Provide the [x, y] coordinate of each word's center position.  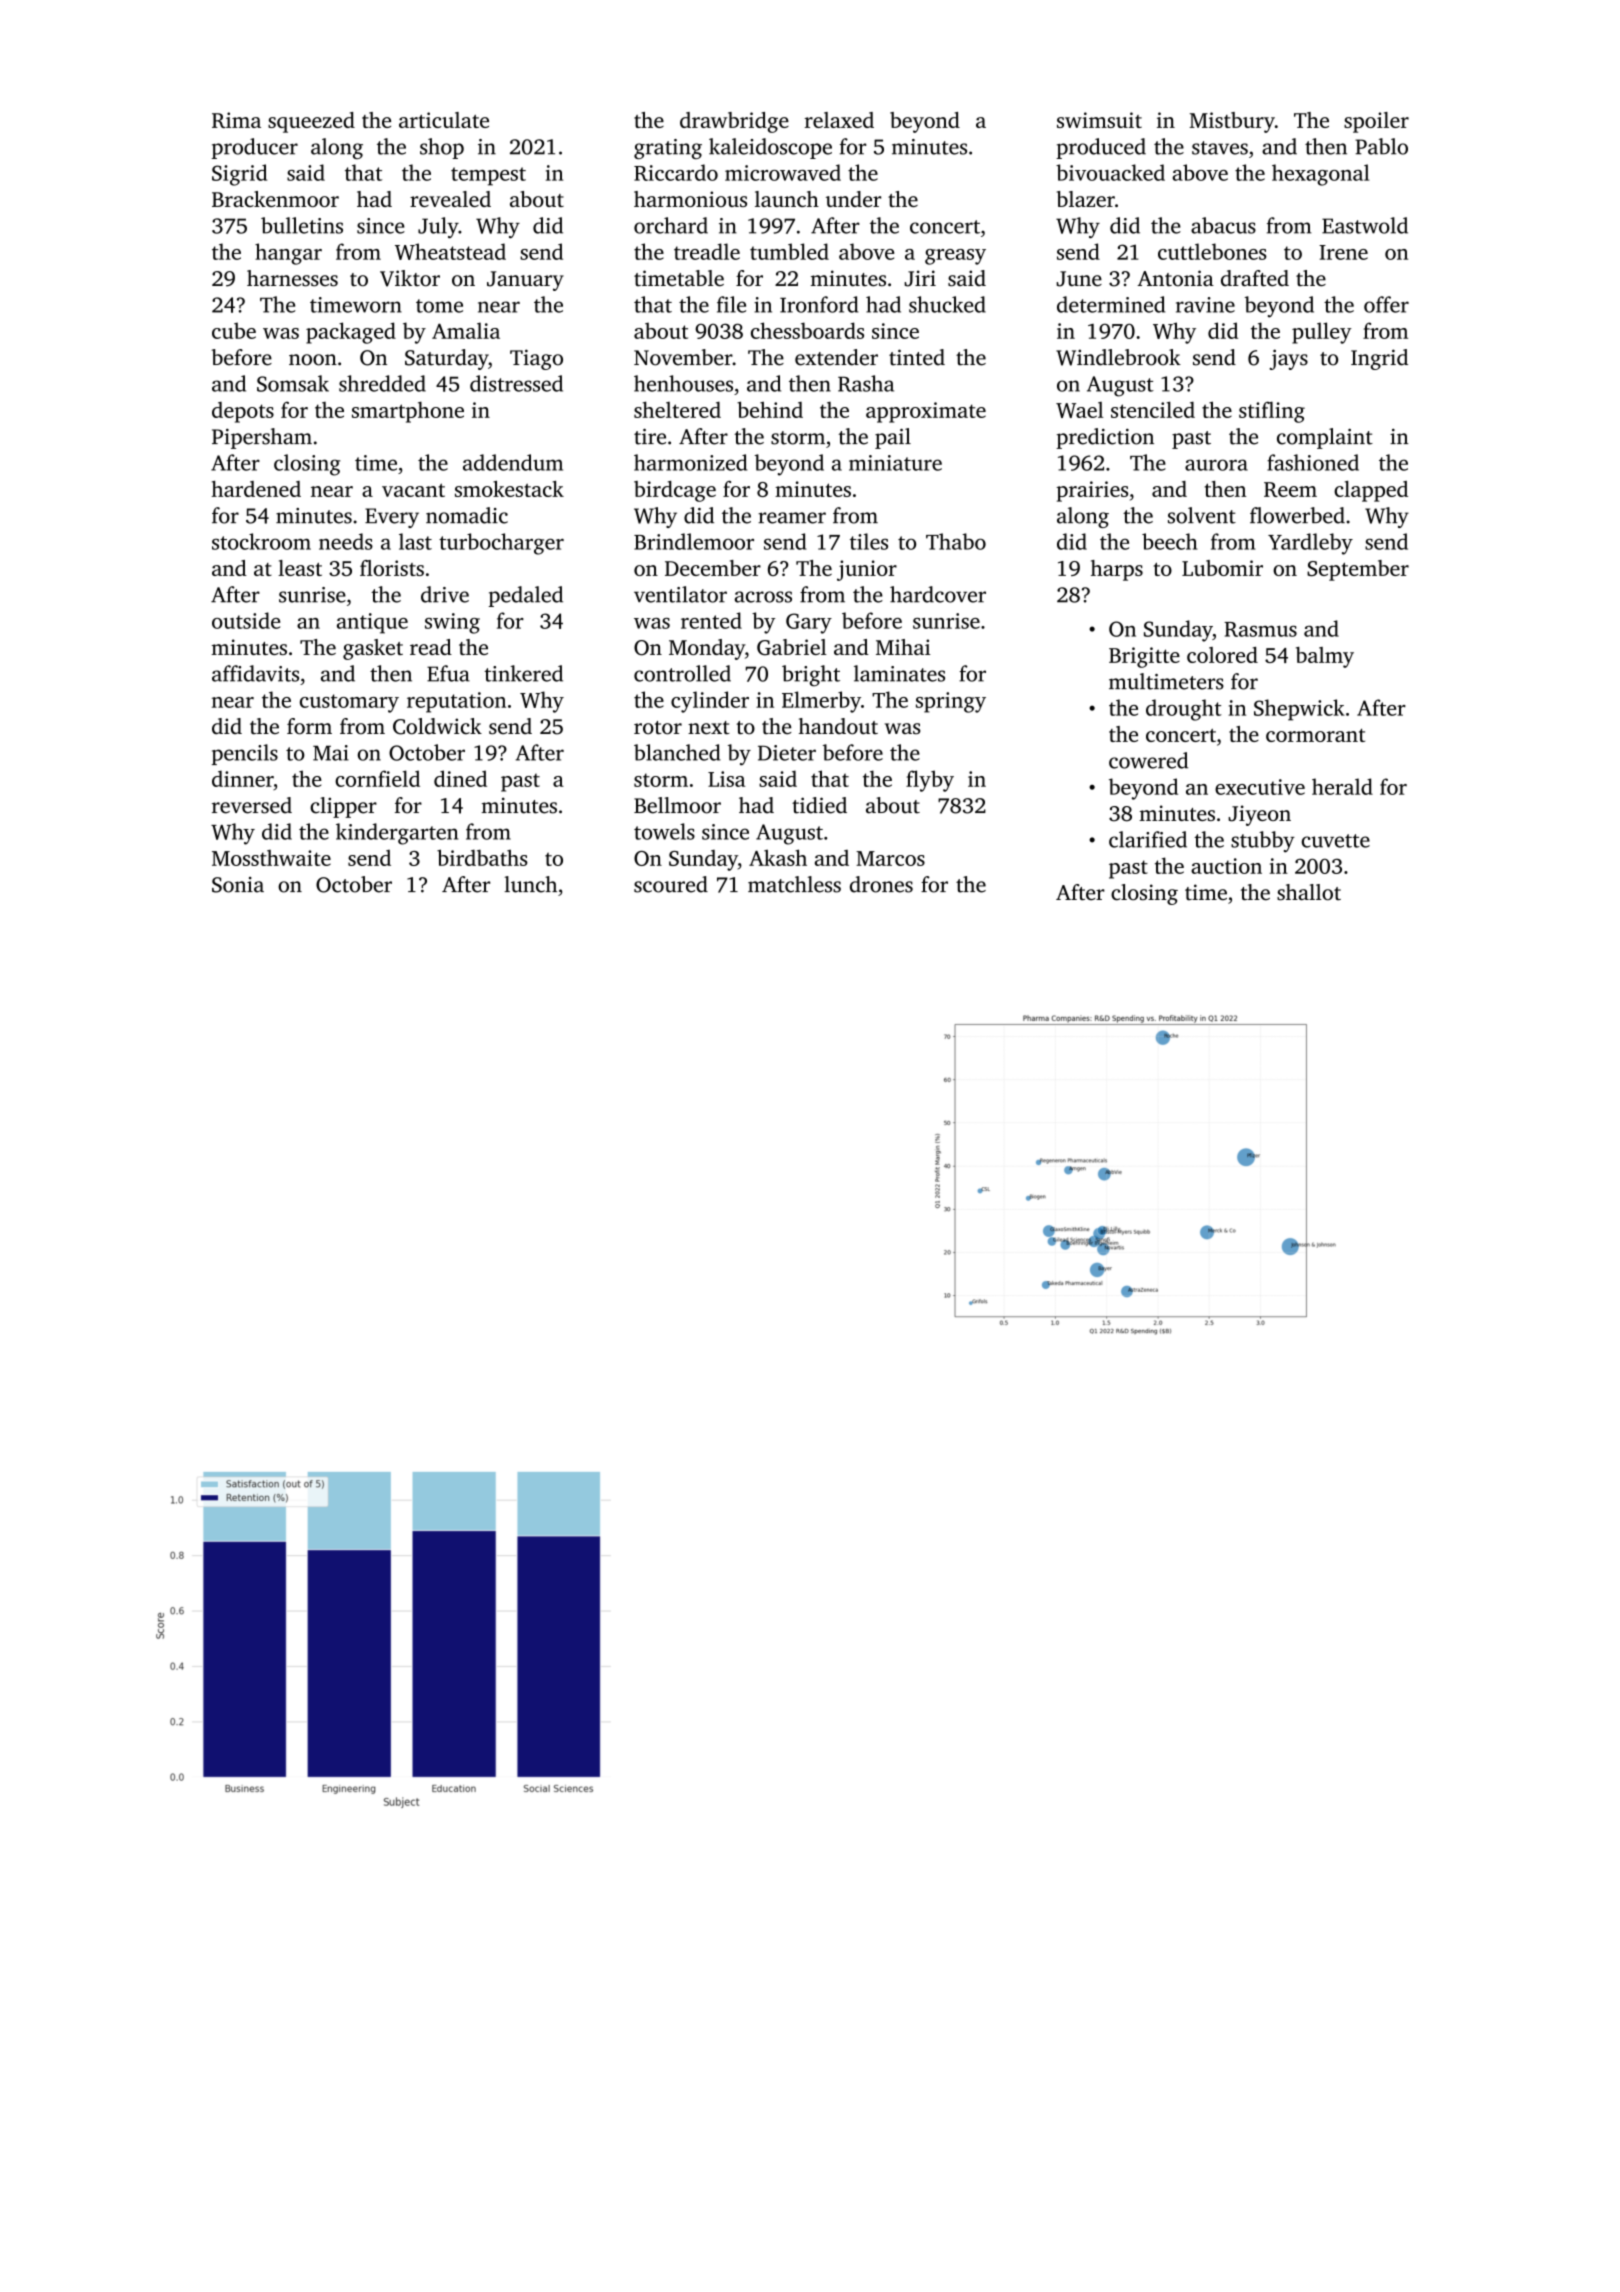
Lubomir [1222, 568]
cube [234, 330]
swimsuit [1099, 120]
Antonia [1175, 278]
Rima [236, 120]
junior [867, 570]
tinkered [523, 673]
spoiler [1376, 122]
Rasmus [1260, 629]
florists [392, 568]
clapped [1371, 491]
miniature [895, 463]
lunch [530, 884]
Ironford [819, 304]
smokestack [509, 489]
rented [711, 620]
